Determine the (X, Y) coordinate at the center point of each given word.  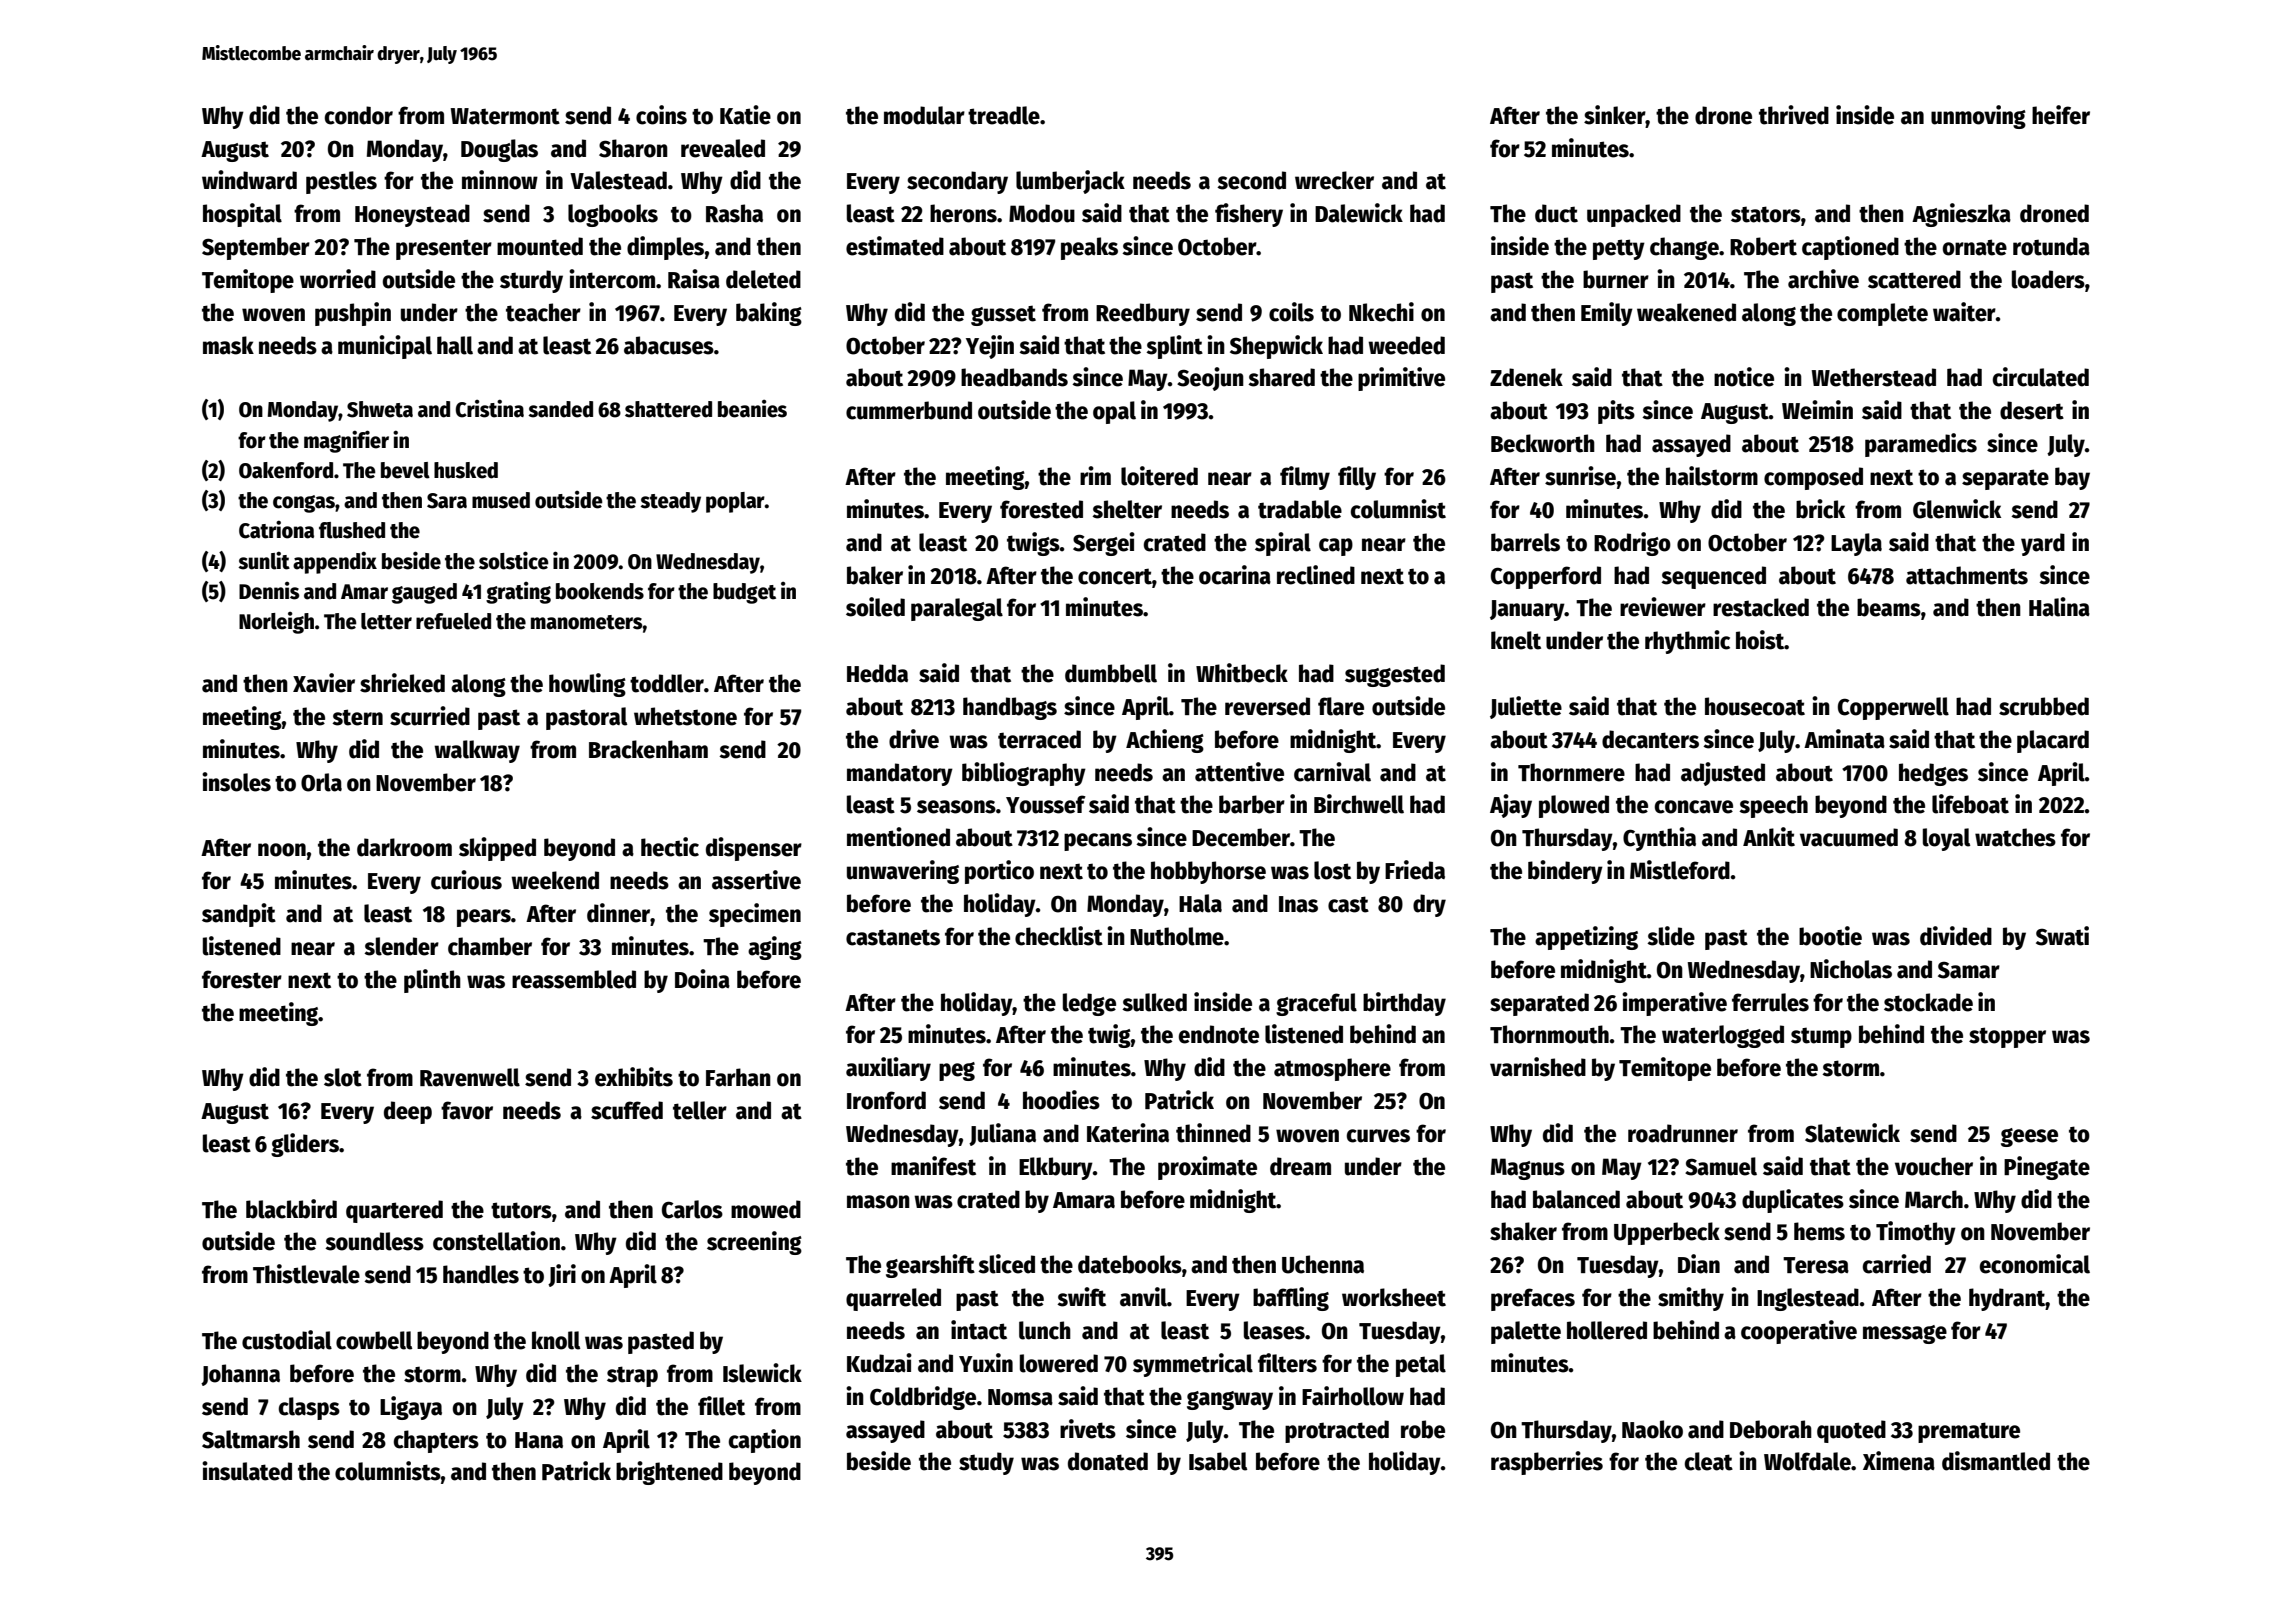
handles (481, 1274)
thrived (1794, 115)
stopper (2007, 1037)
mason (878, 1202)
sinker (1615, 115)
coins (661, 115)
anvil (1143, 1297)
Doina (702, 979)
